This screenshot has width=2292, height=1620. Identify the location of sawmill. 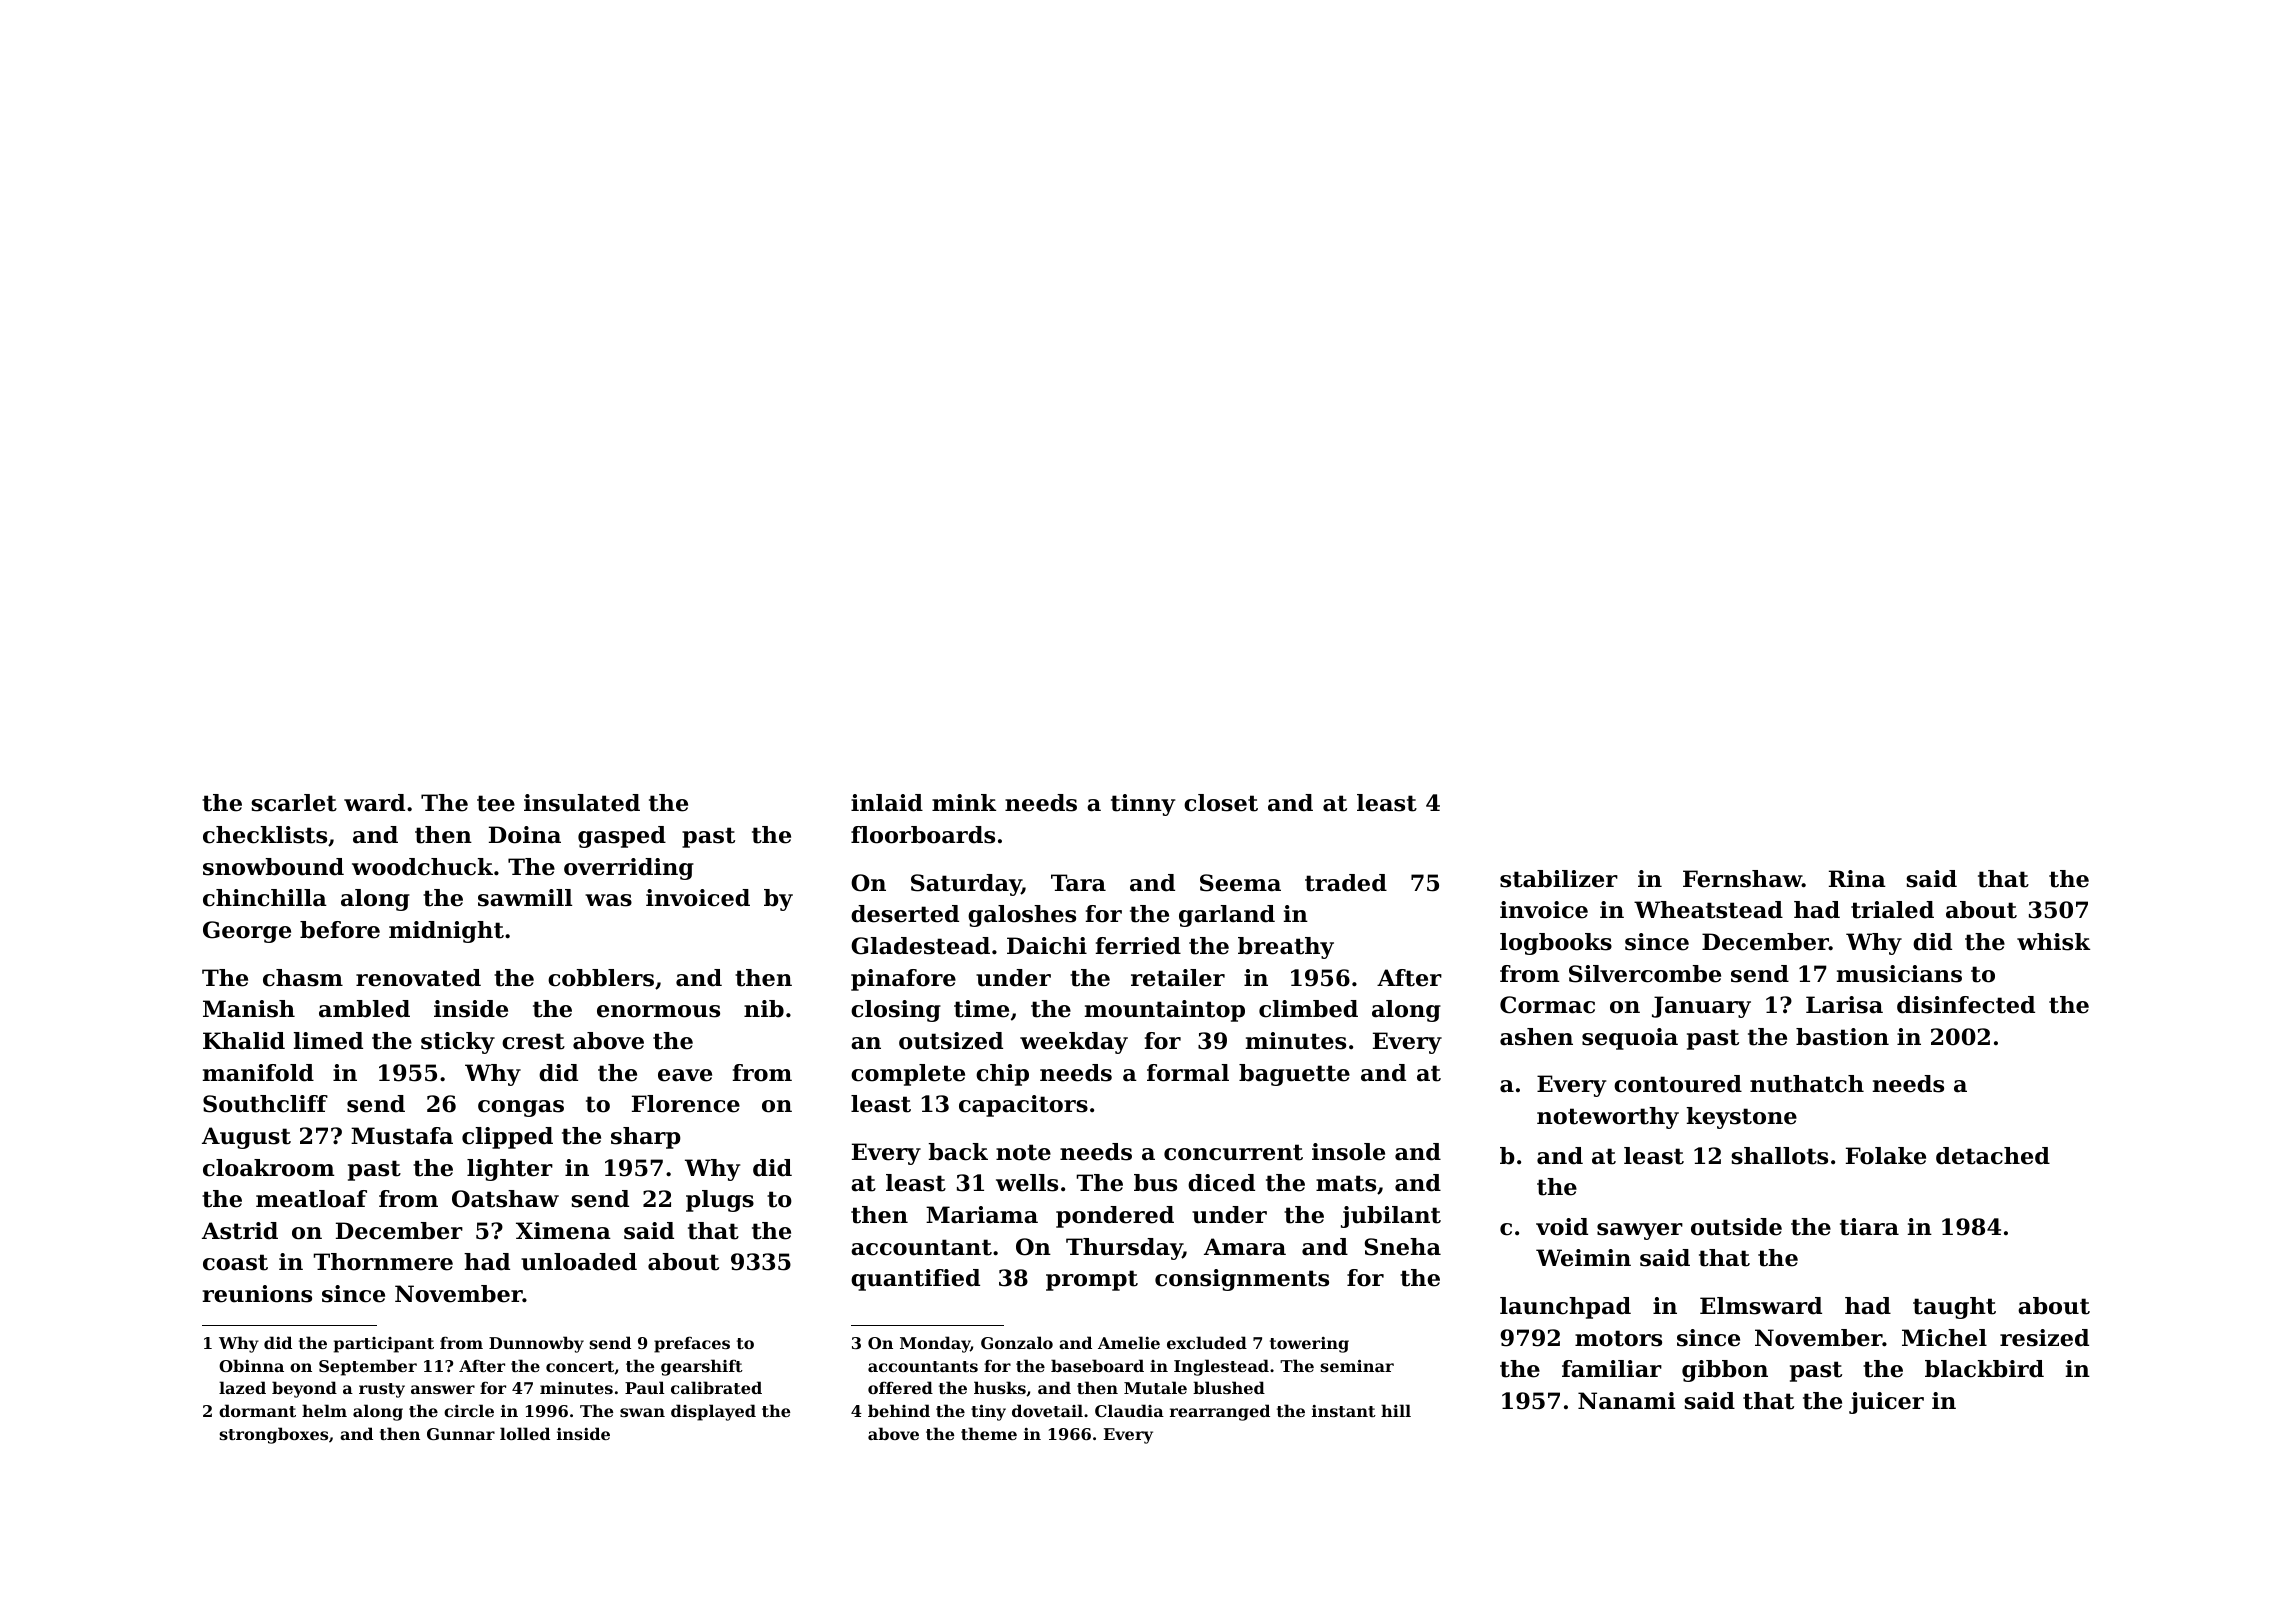
(525, 898).
